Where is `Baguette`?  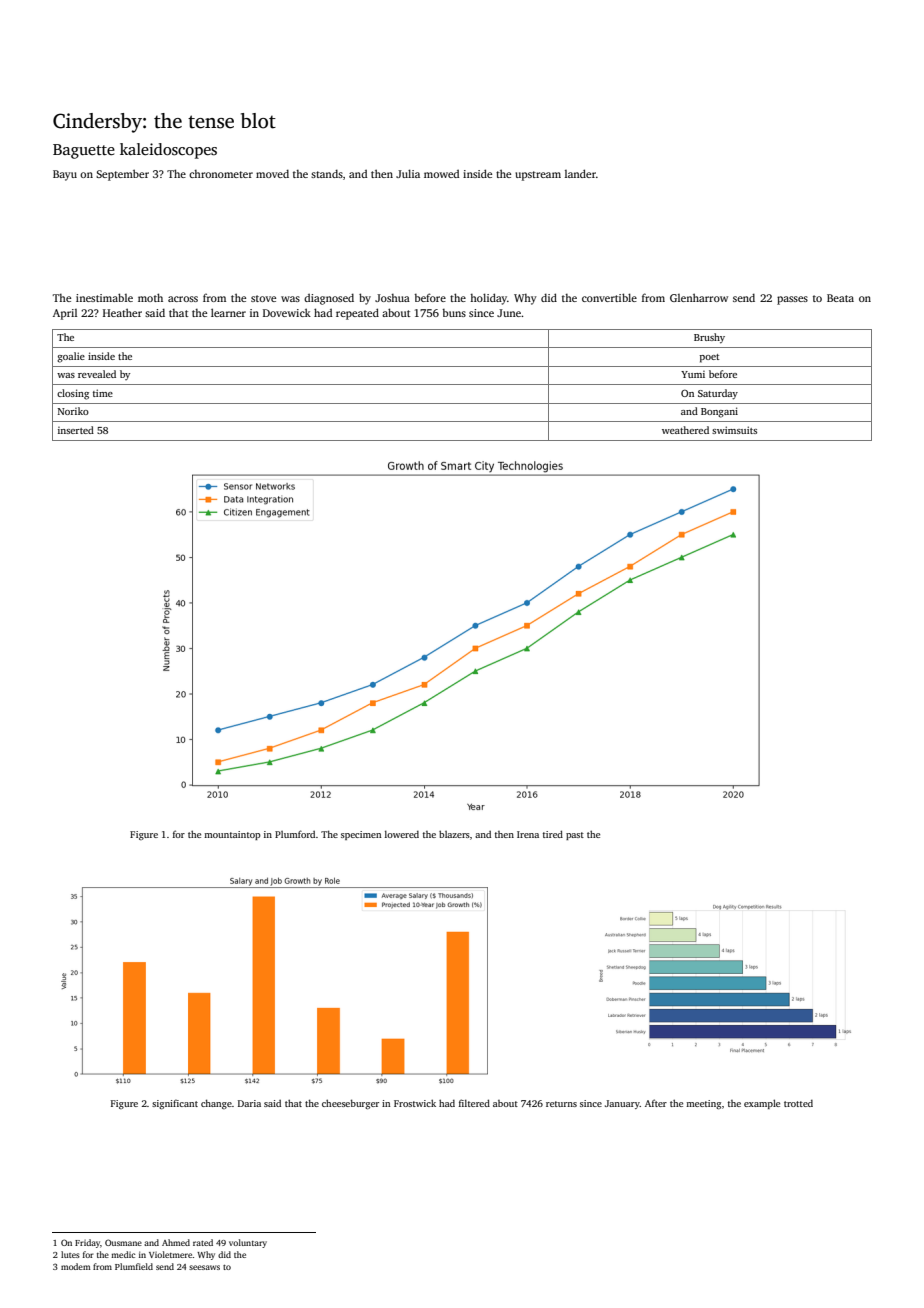
Baguette is located at coordinates (84, 151).
